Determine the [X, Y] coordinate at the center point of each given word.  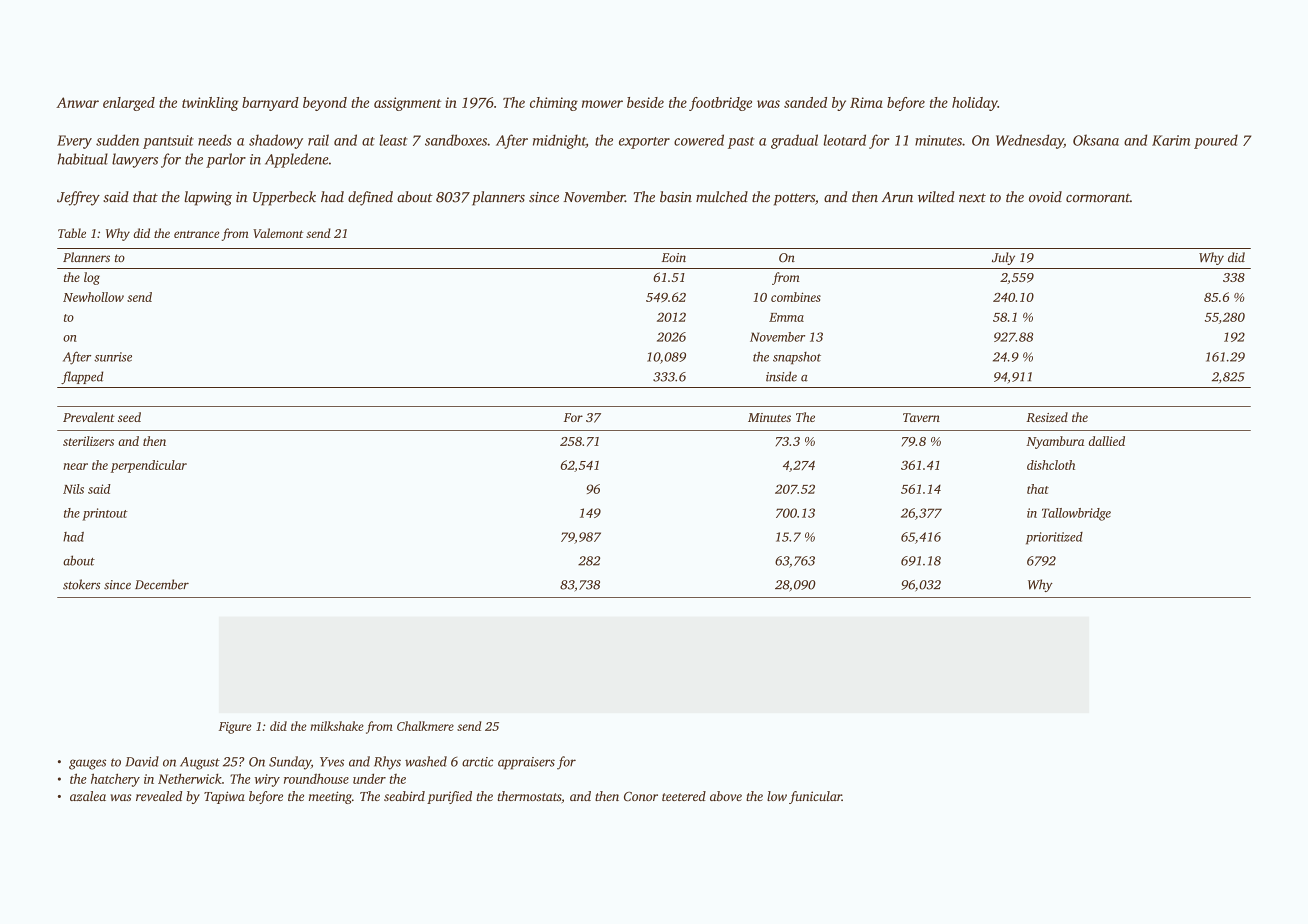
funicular [815, 797]
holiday [975, 104]
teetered [684, 796]
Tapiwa [224, 797]
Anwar [77, 102]
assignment [407, 104]
